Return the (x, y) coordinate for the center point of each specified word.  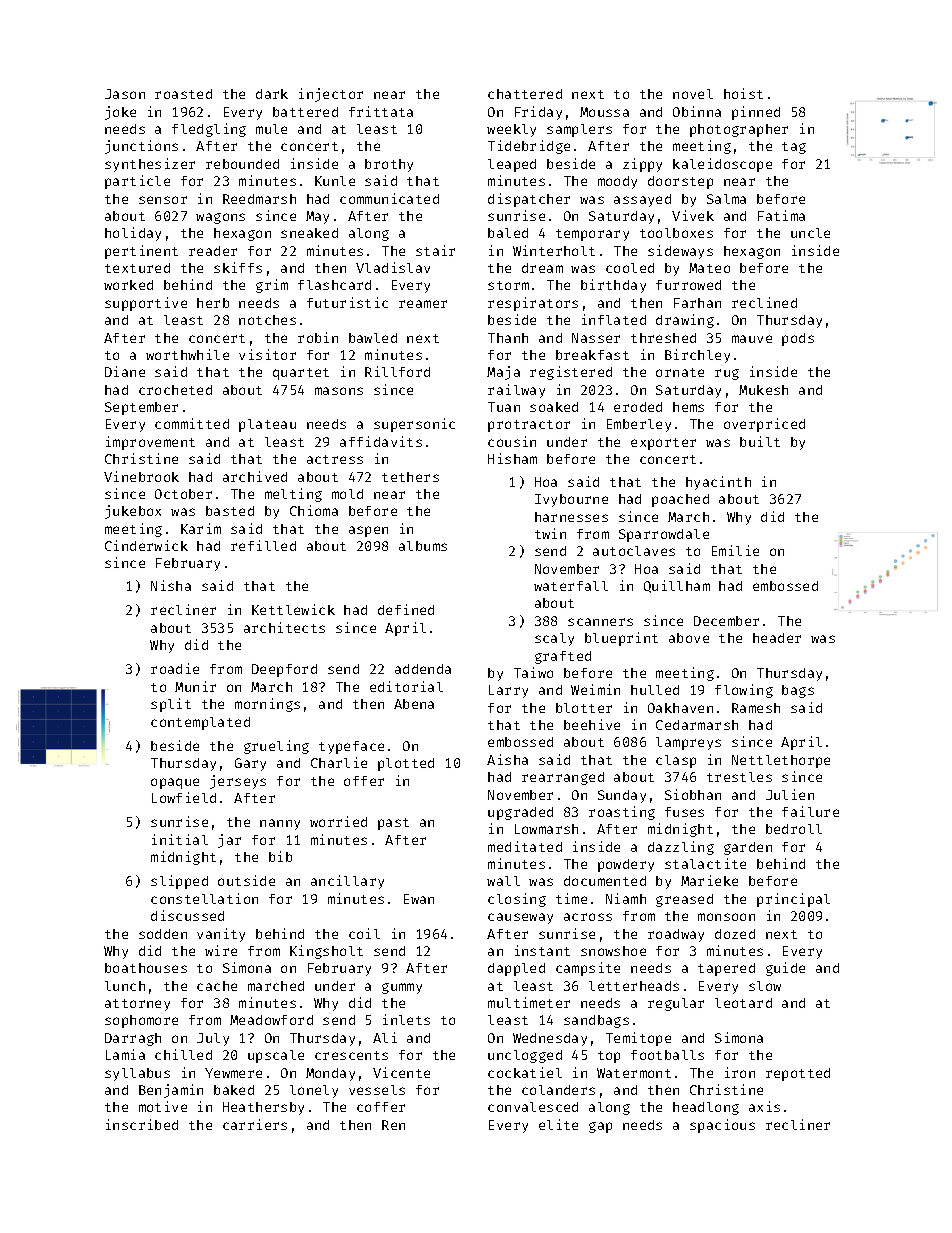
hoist (743, 93)
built (760, 441)
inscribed (142, 1124)
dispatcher (529, 200)
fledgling (209, 130)
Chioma (314, 510)
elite (558, 1124)
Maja (503, 373)
